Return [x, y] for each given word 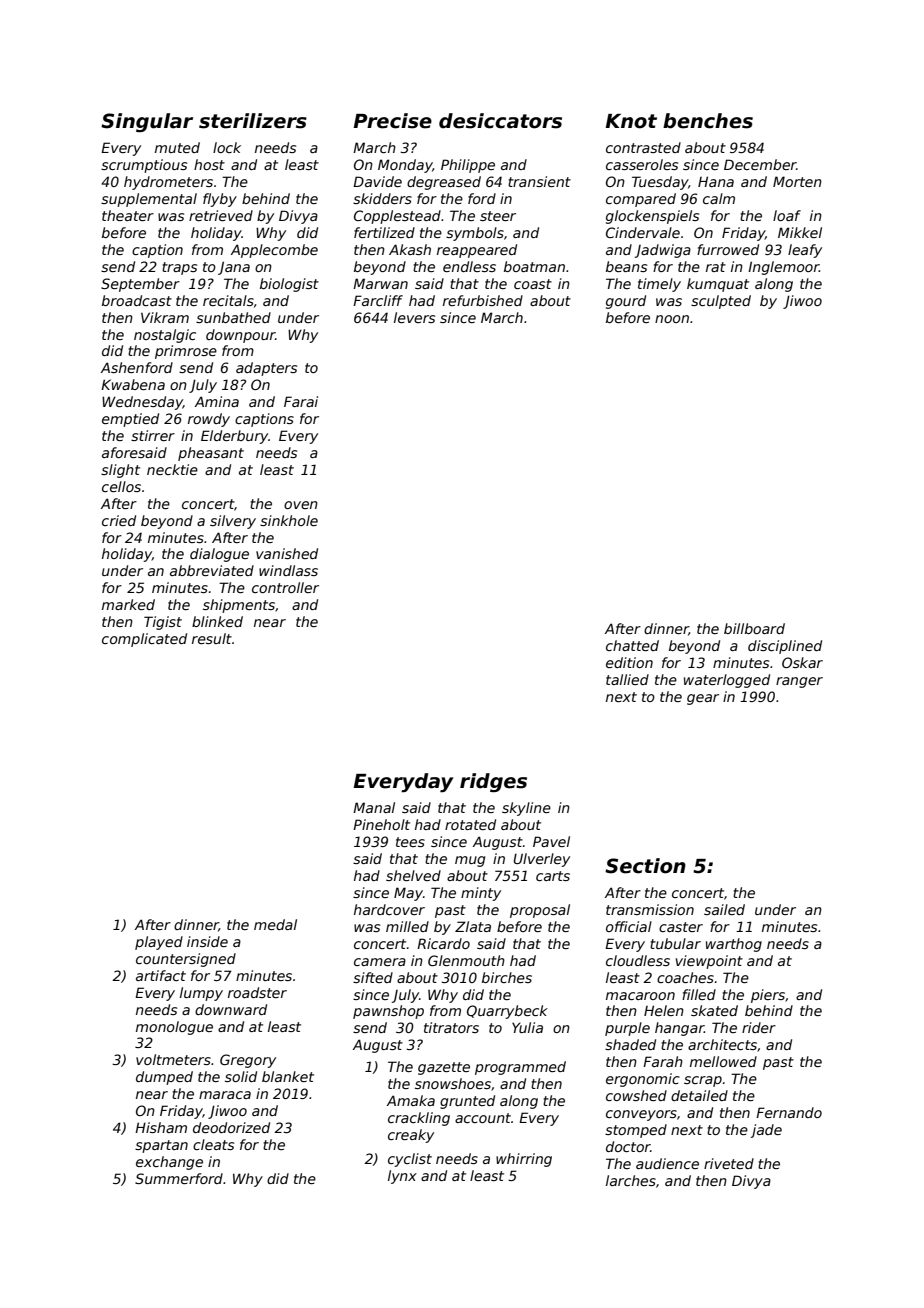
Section [645, 866]
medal [275, 924]
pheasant [211, 454]
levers [414, 317]
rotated [470, 824]
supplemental [149, 200]
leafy [805, 251]
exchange [169, 1163]
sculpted [721, 302]
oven [301, 505]
